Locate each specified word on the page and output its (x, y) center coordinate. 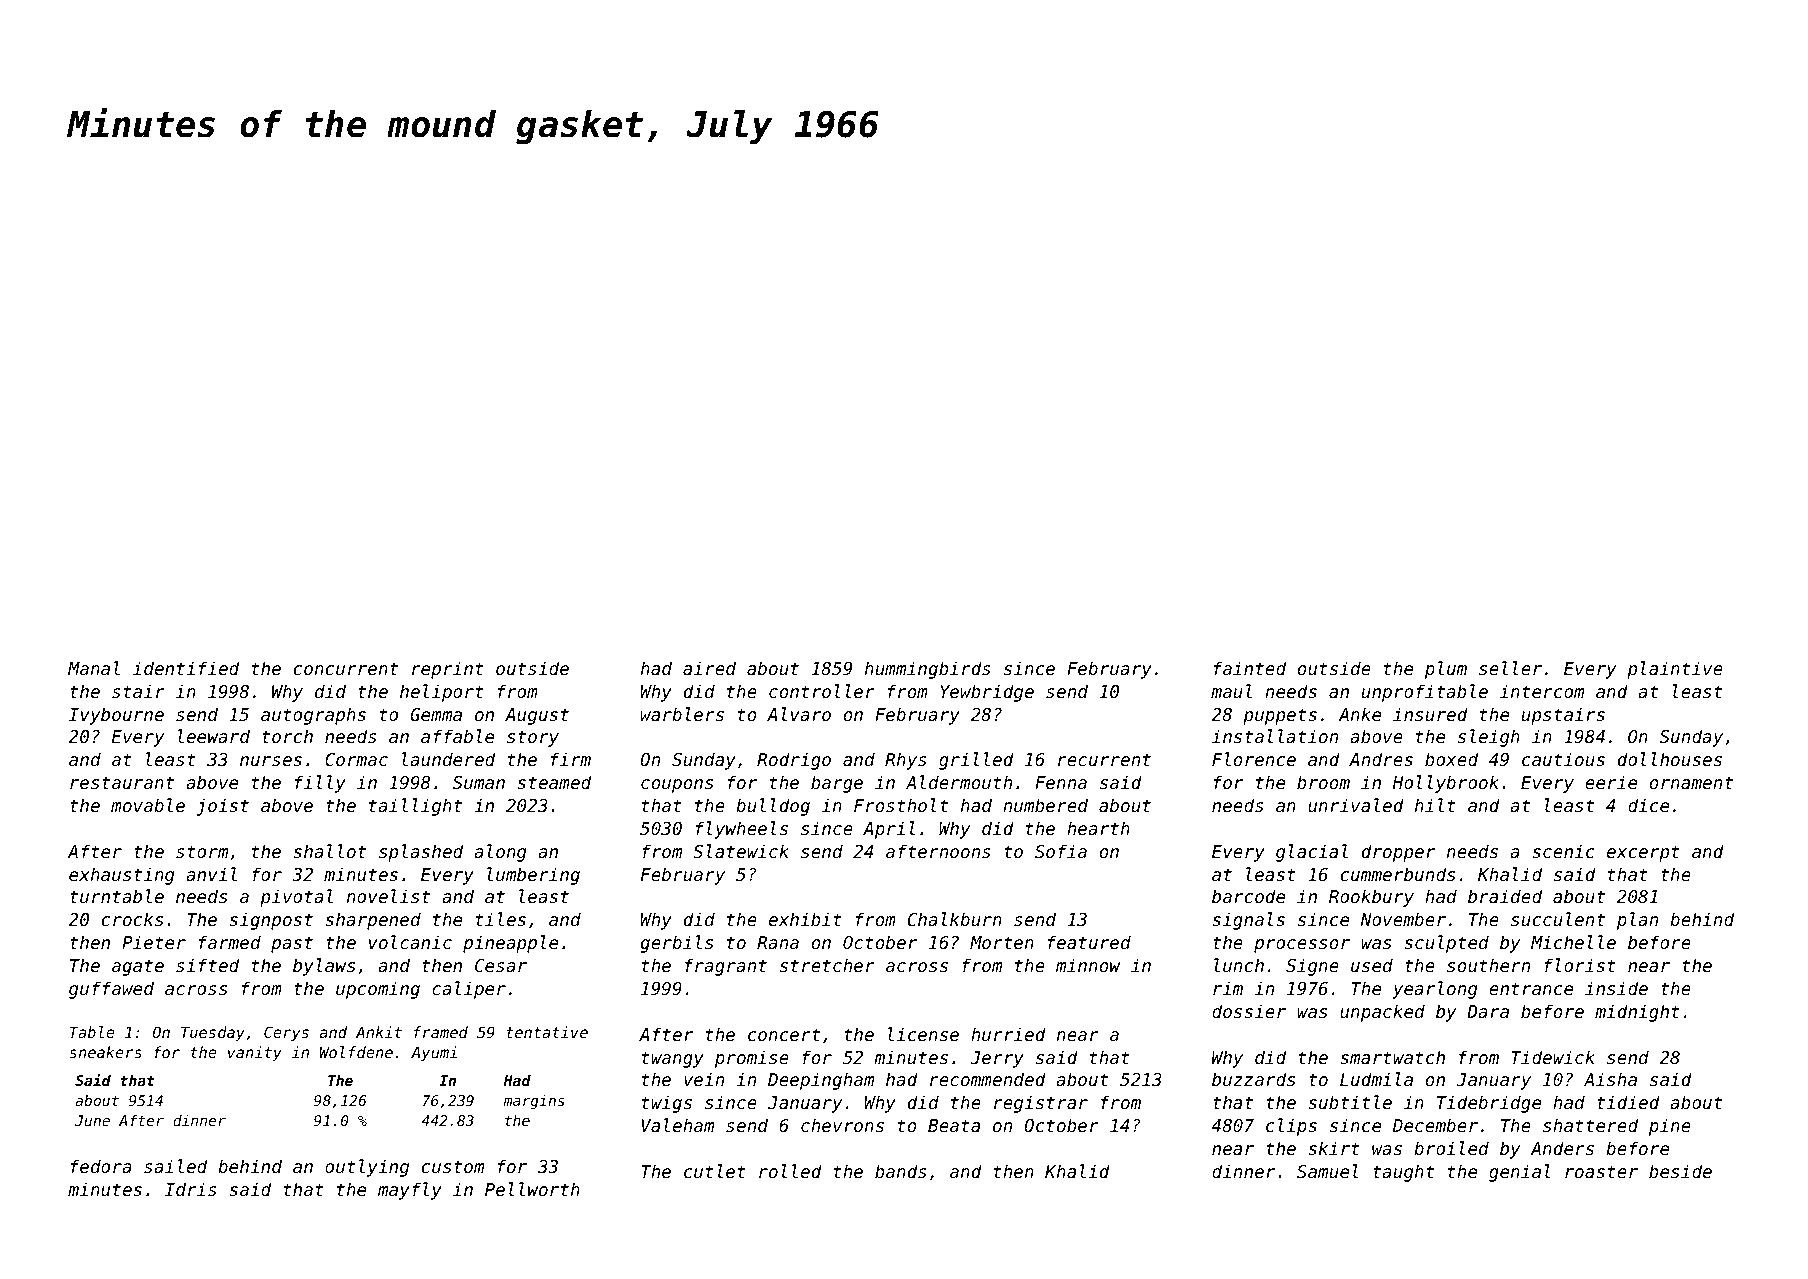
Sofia (1061, 851)
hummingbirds (928, 670)
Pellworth (532, 1189)
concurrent (346, 668)
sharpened (373, 921)
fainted (1250, 668)
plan (1637, 921)
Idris (191, 1189)
